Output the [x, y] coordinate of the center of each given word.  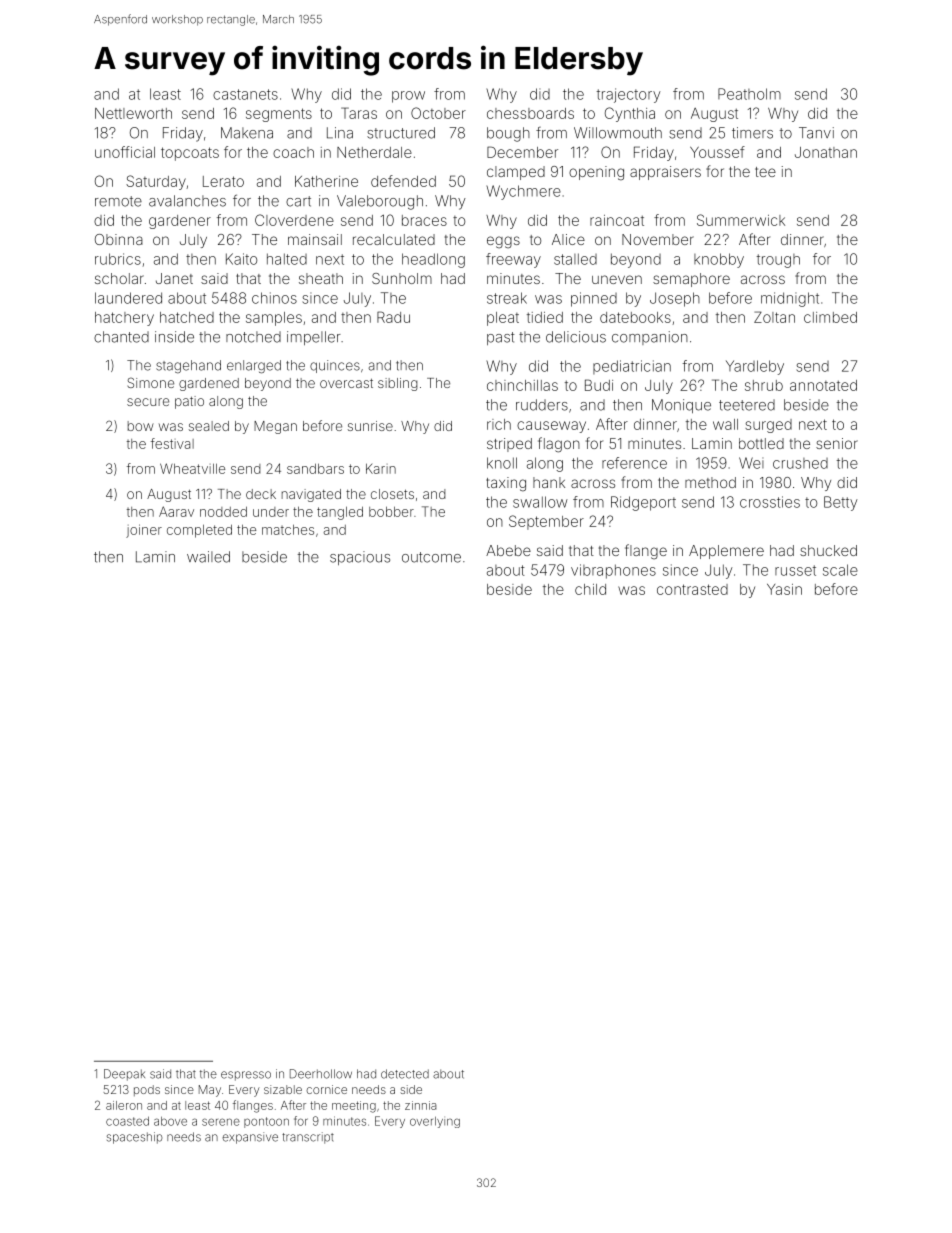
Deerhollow [321, 1074]
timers [752, 133]
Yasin [784, 589]
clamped [516, 173]
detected [405, 1074]
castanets [245, 94]
